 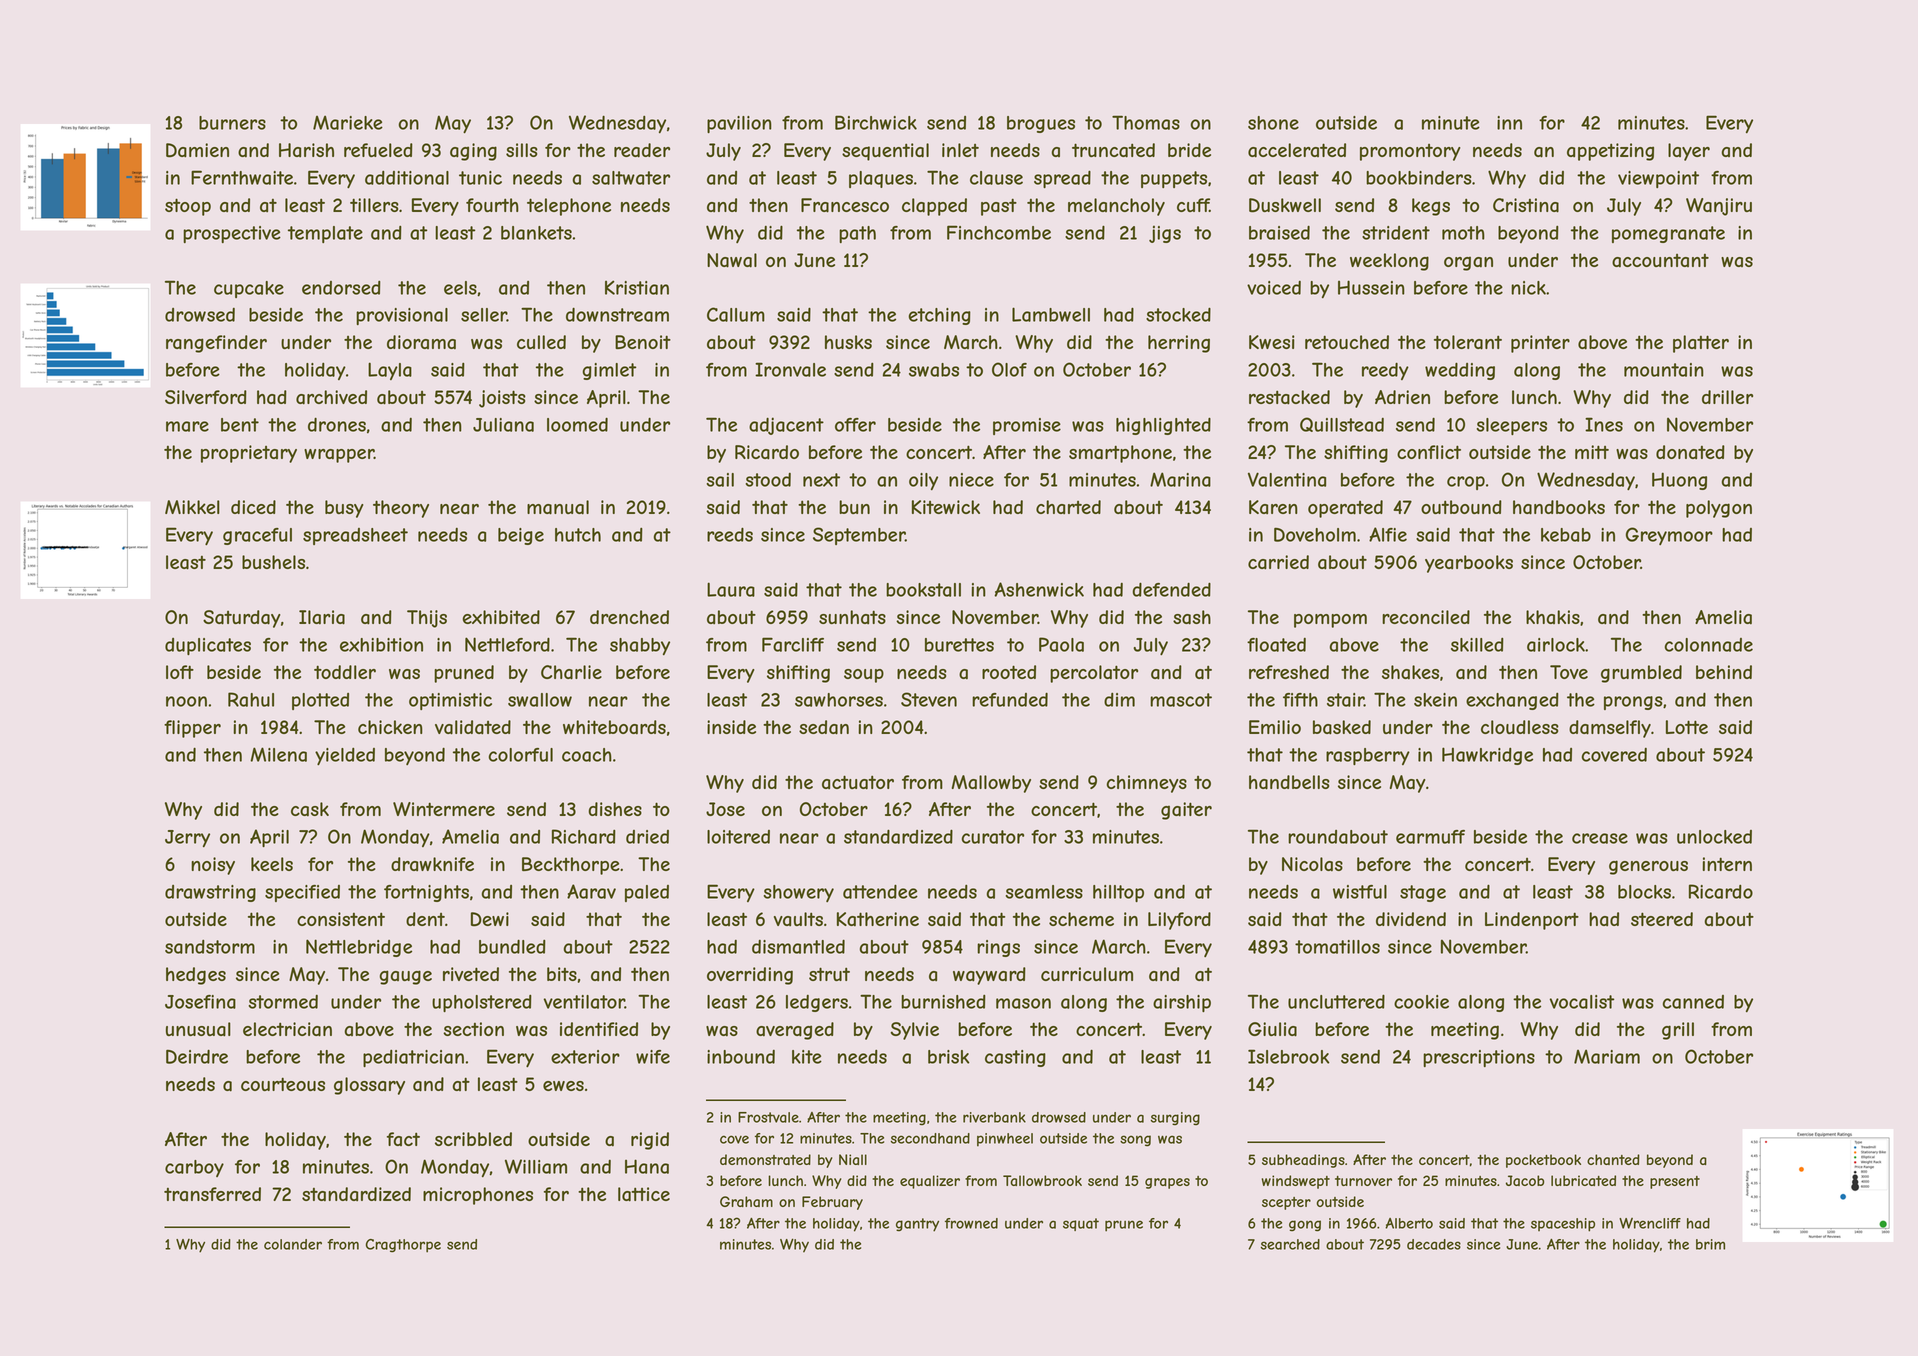 What do you see at coordinates (1509, 123) in the screenshot?
I see `inn` at bounding box center [1509, 123].
